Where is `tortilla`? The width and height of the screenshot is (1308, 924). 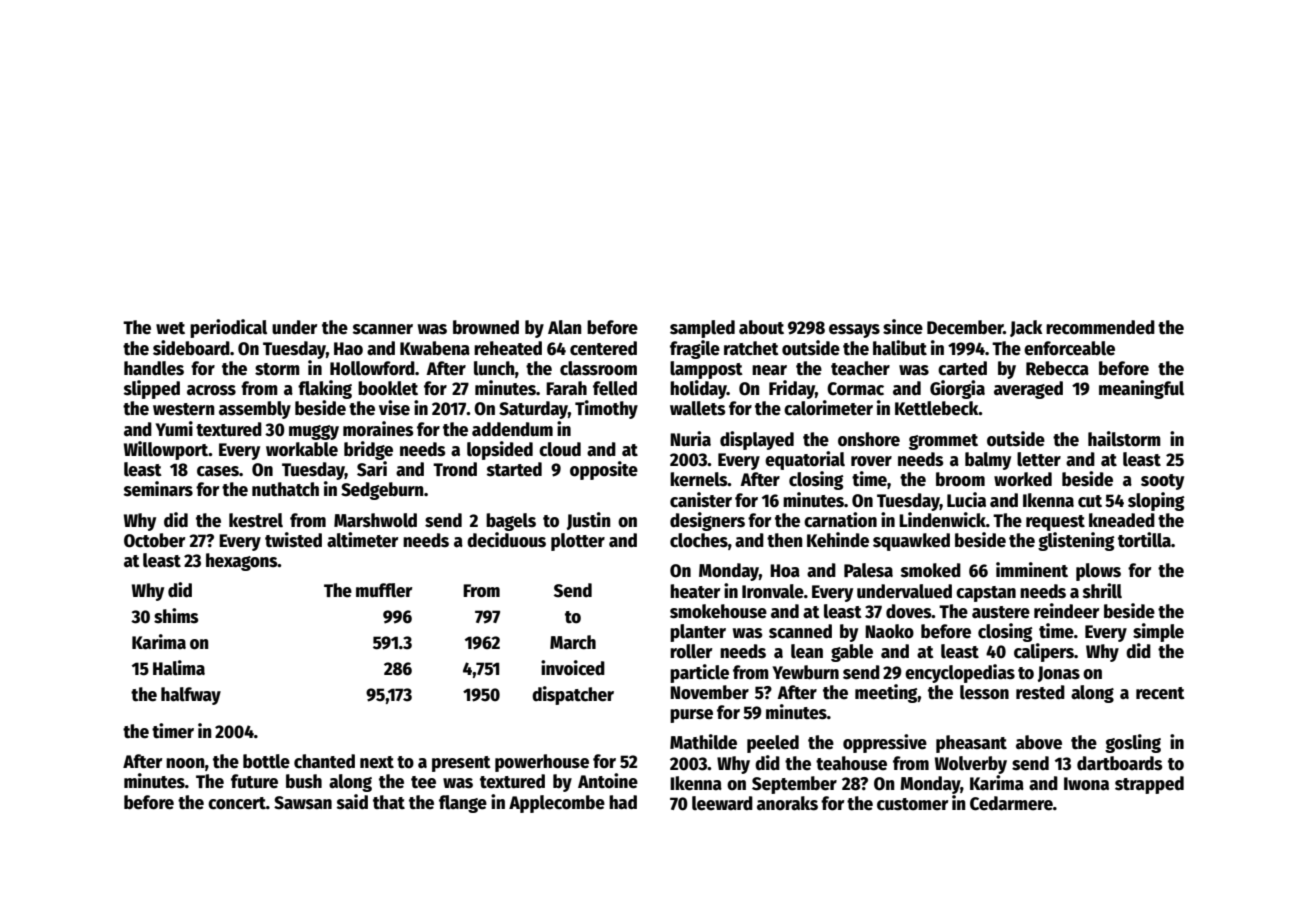 tortilla is located at coordinates (1144, 540).
